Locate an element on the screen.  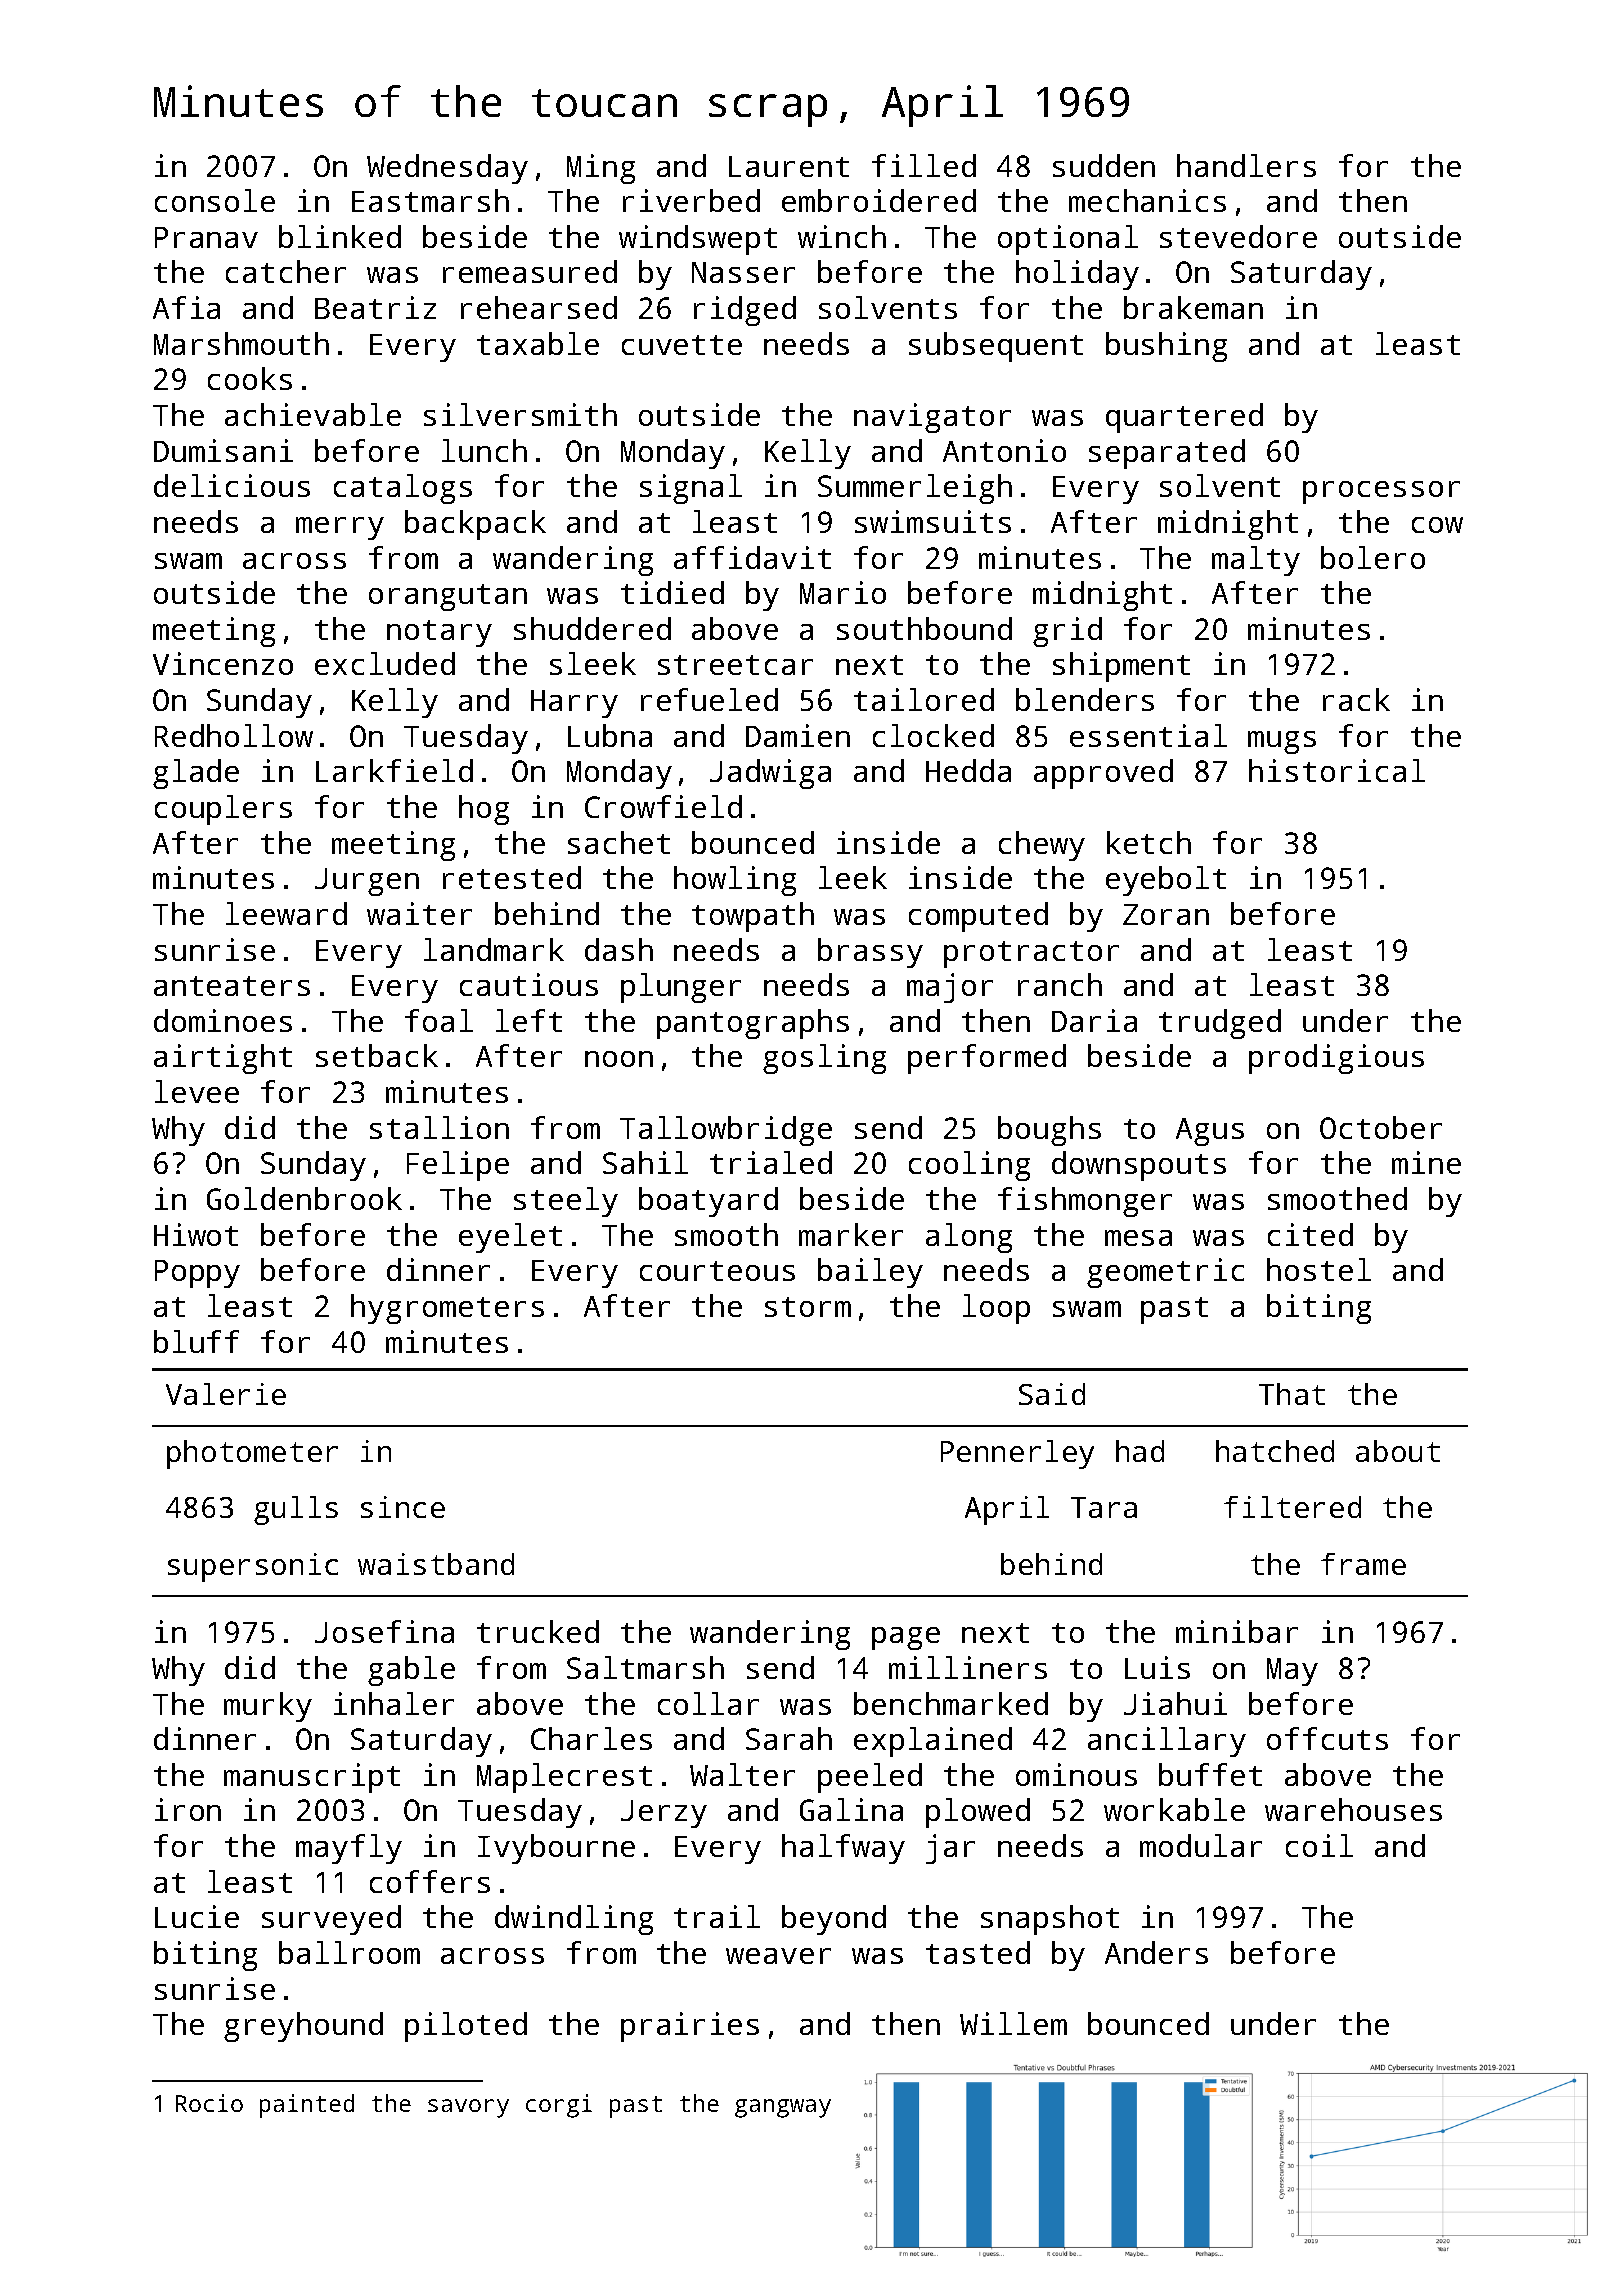
Tallowbridge is located at coordinates (726, 1131).
